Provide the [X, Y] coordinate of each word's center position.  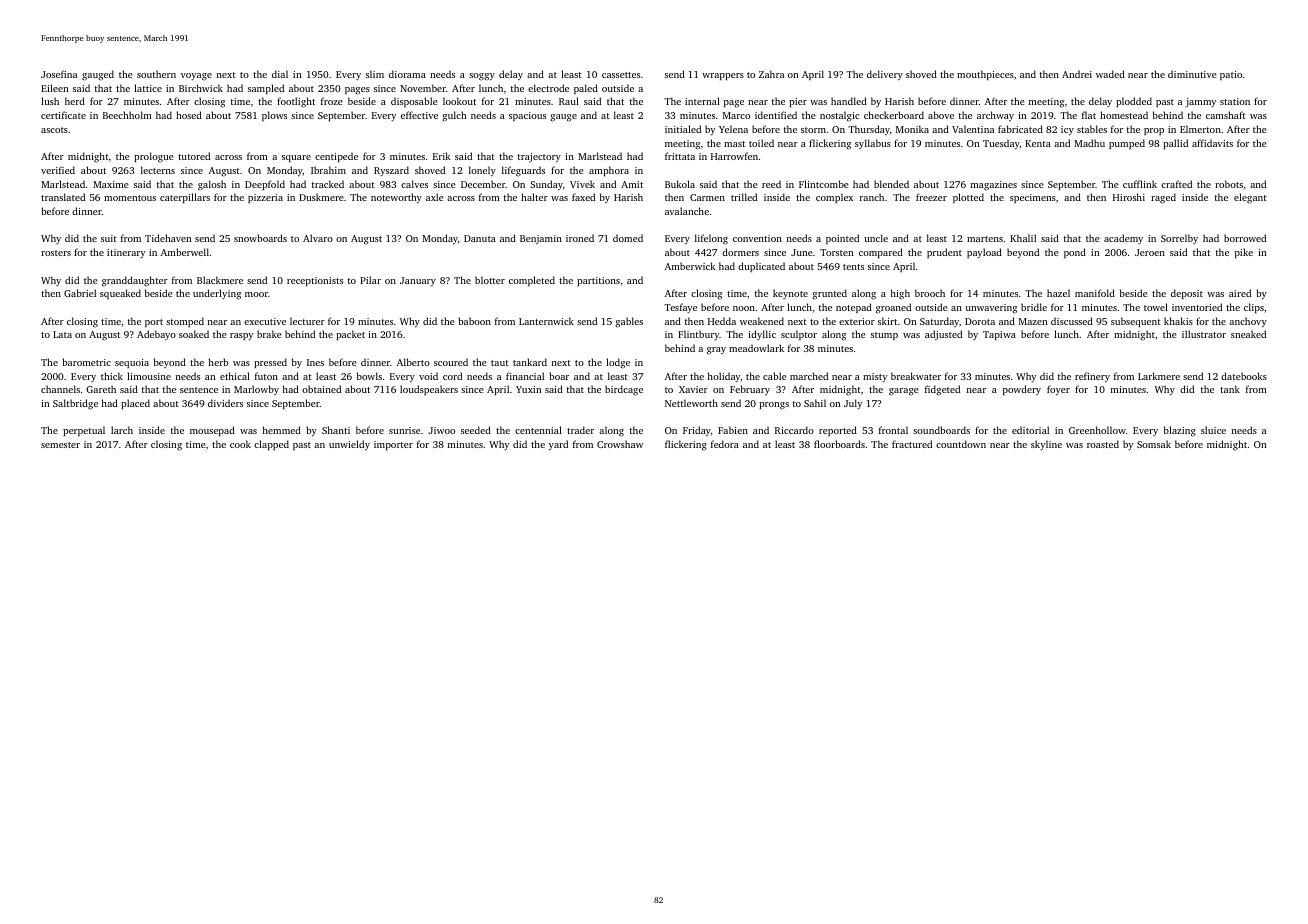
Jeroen [1150, 252]
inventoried [1197, 307]
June [802, 252]
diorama [407, 74]
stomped [185, 322]
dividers [225, 403]
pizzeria [265, 198]
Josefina [59, 74]
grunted [829, 294]
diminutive [1192, 74]
